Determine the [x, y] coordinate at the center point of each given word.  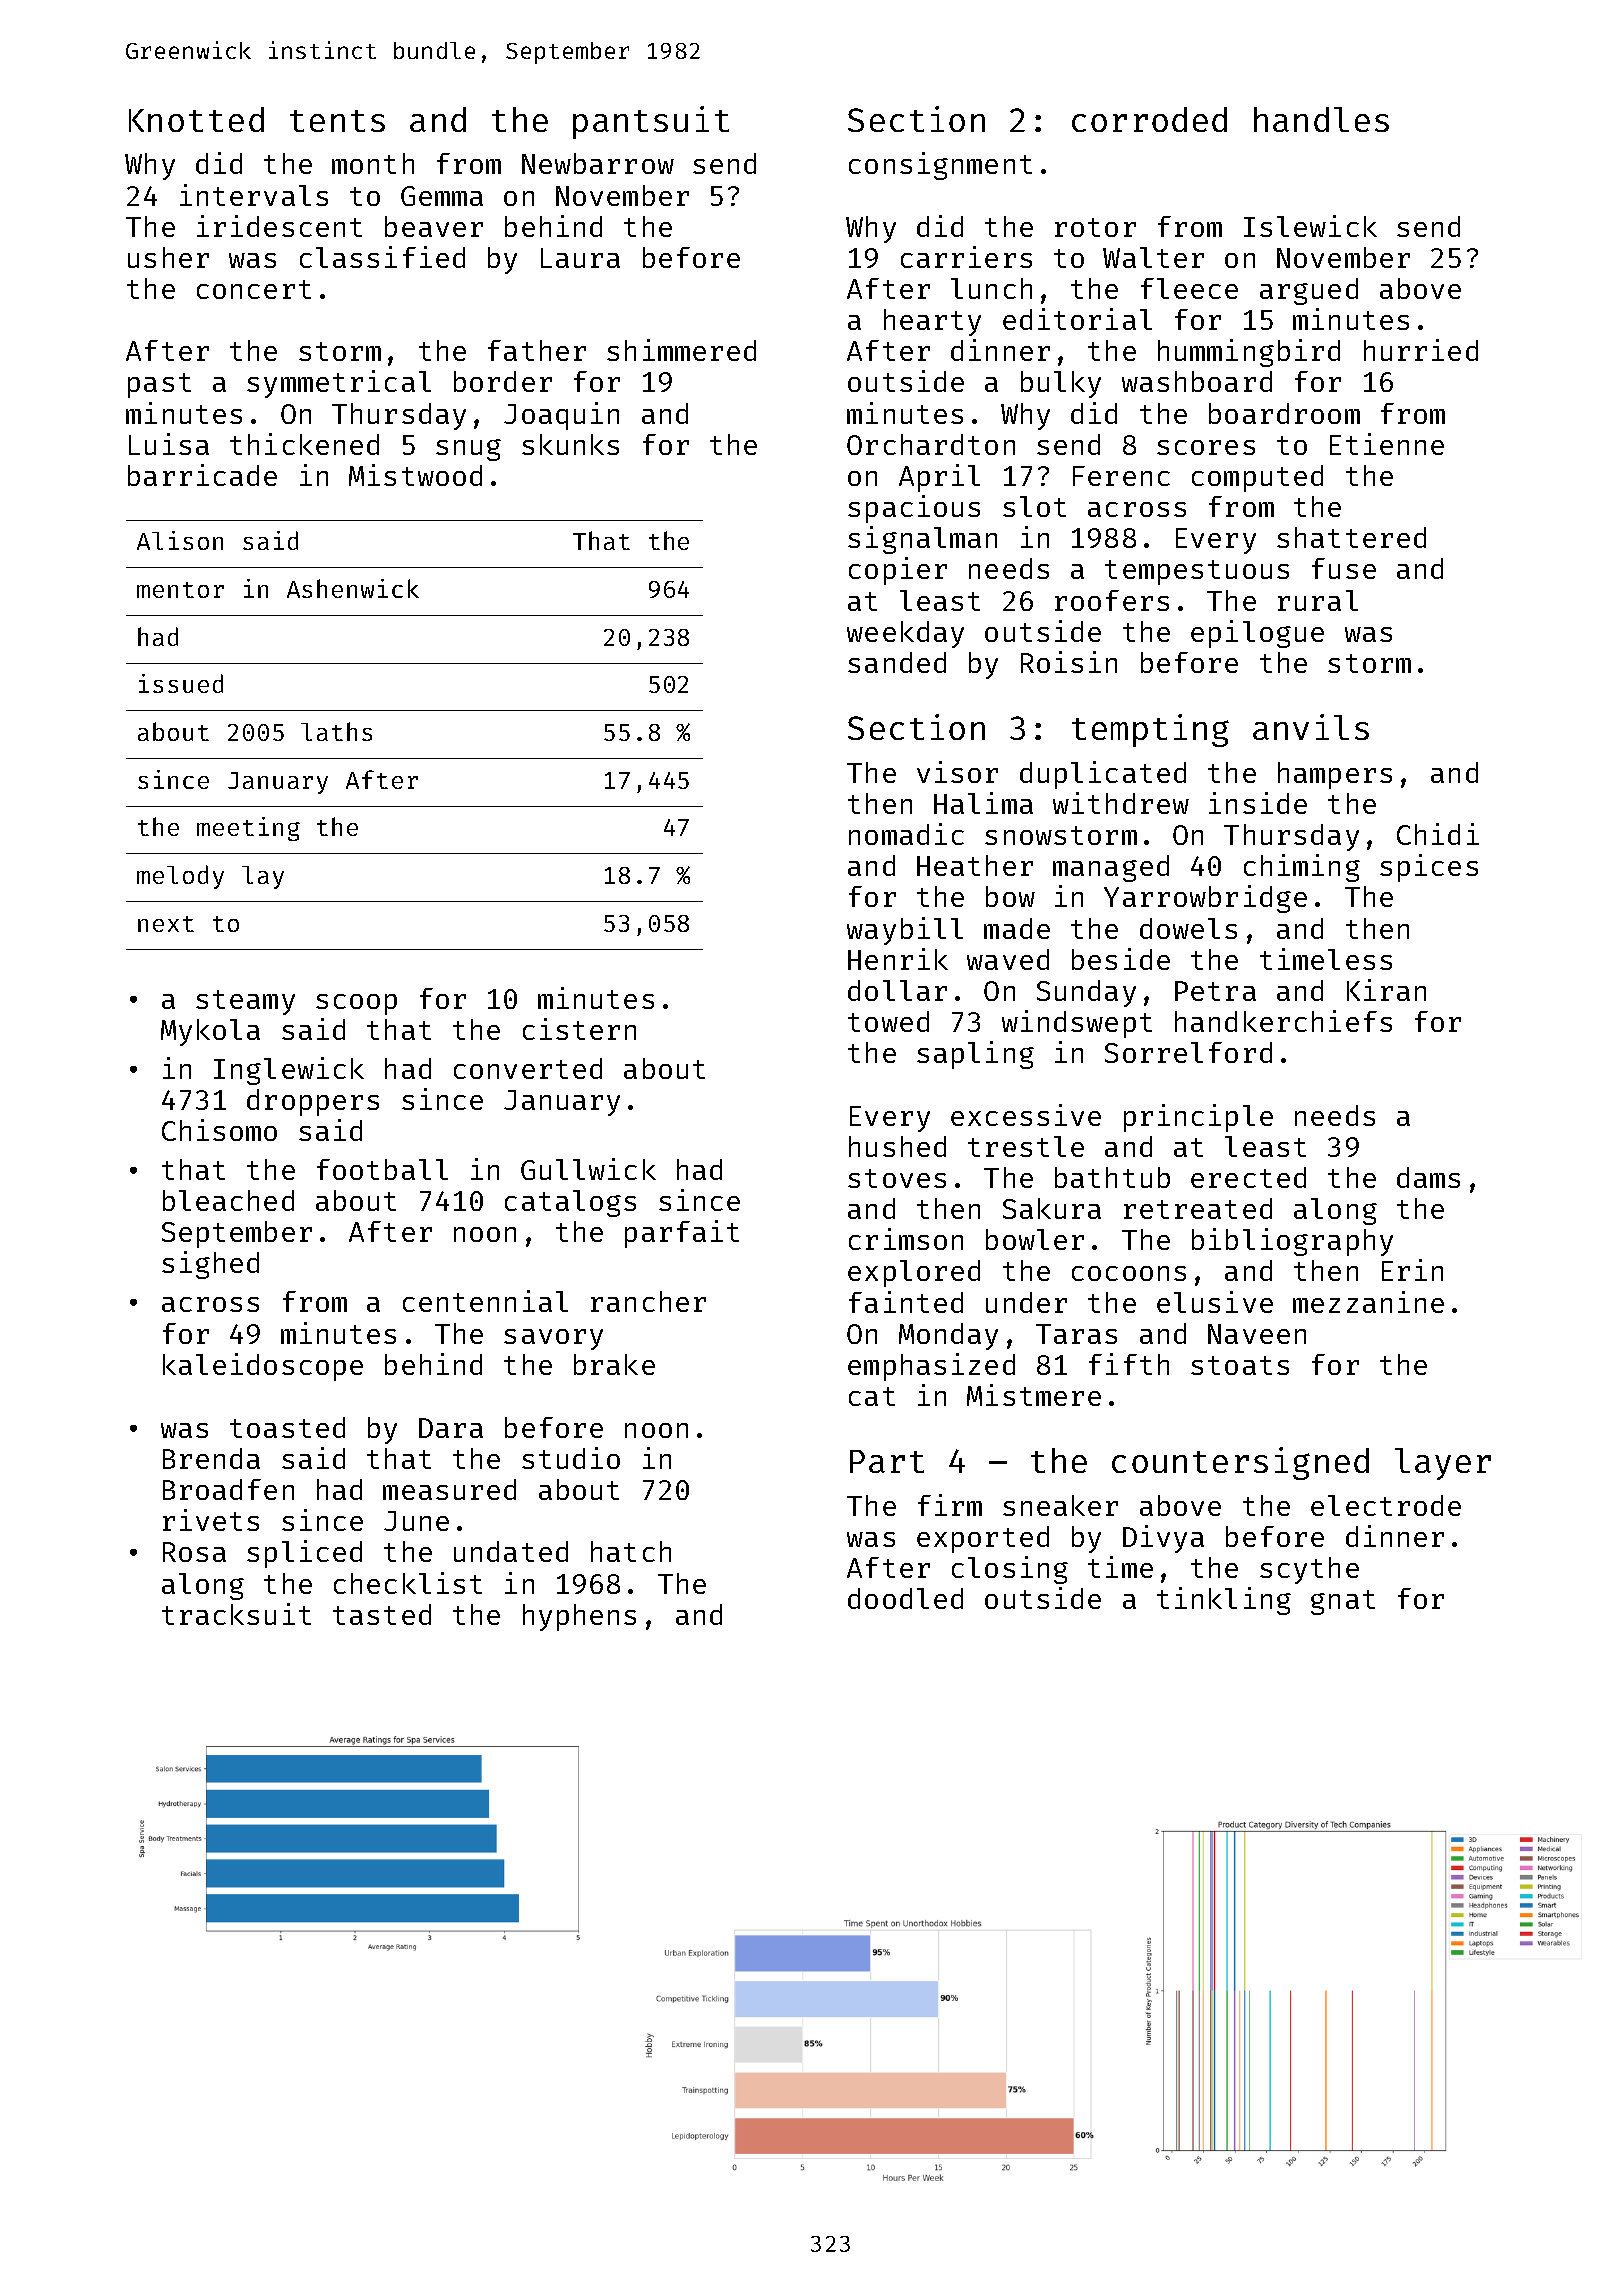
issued [181, 683]
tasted [382, 1614]
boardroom [1284, 413]
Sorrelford [1188, 1052]
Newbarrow [598, 163]
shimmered [681, 350]
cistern [579, 1029]
